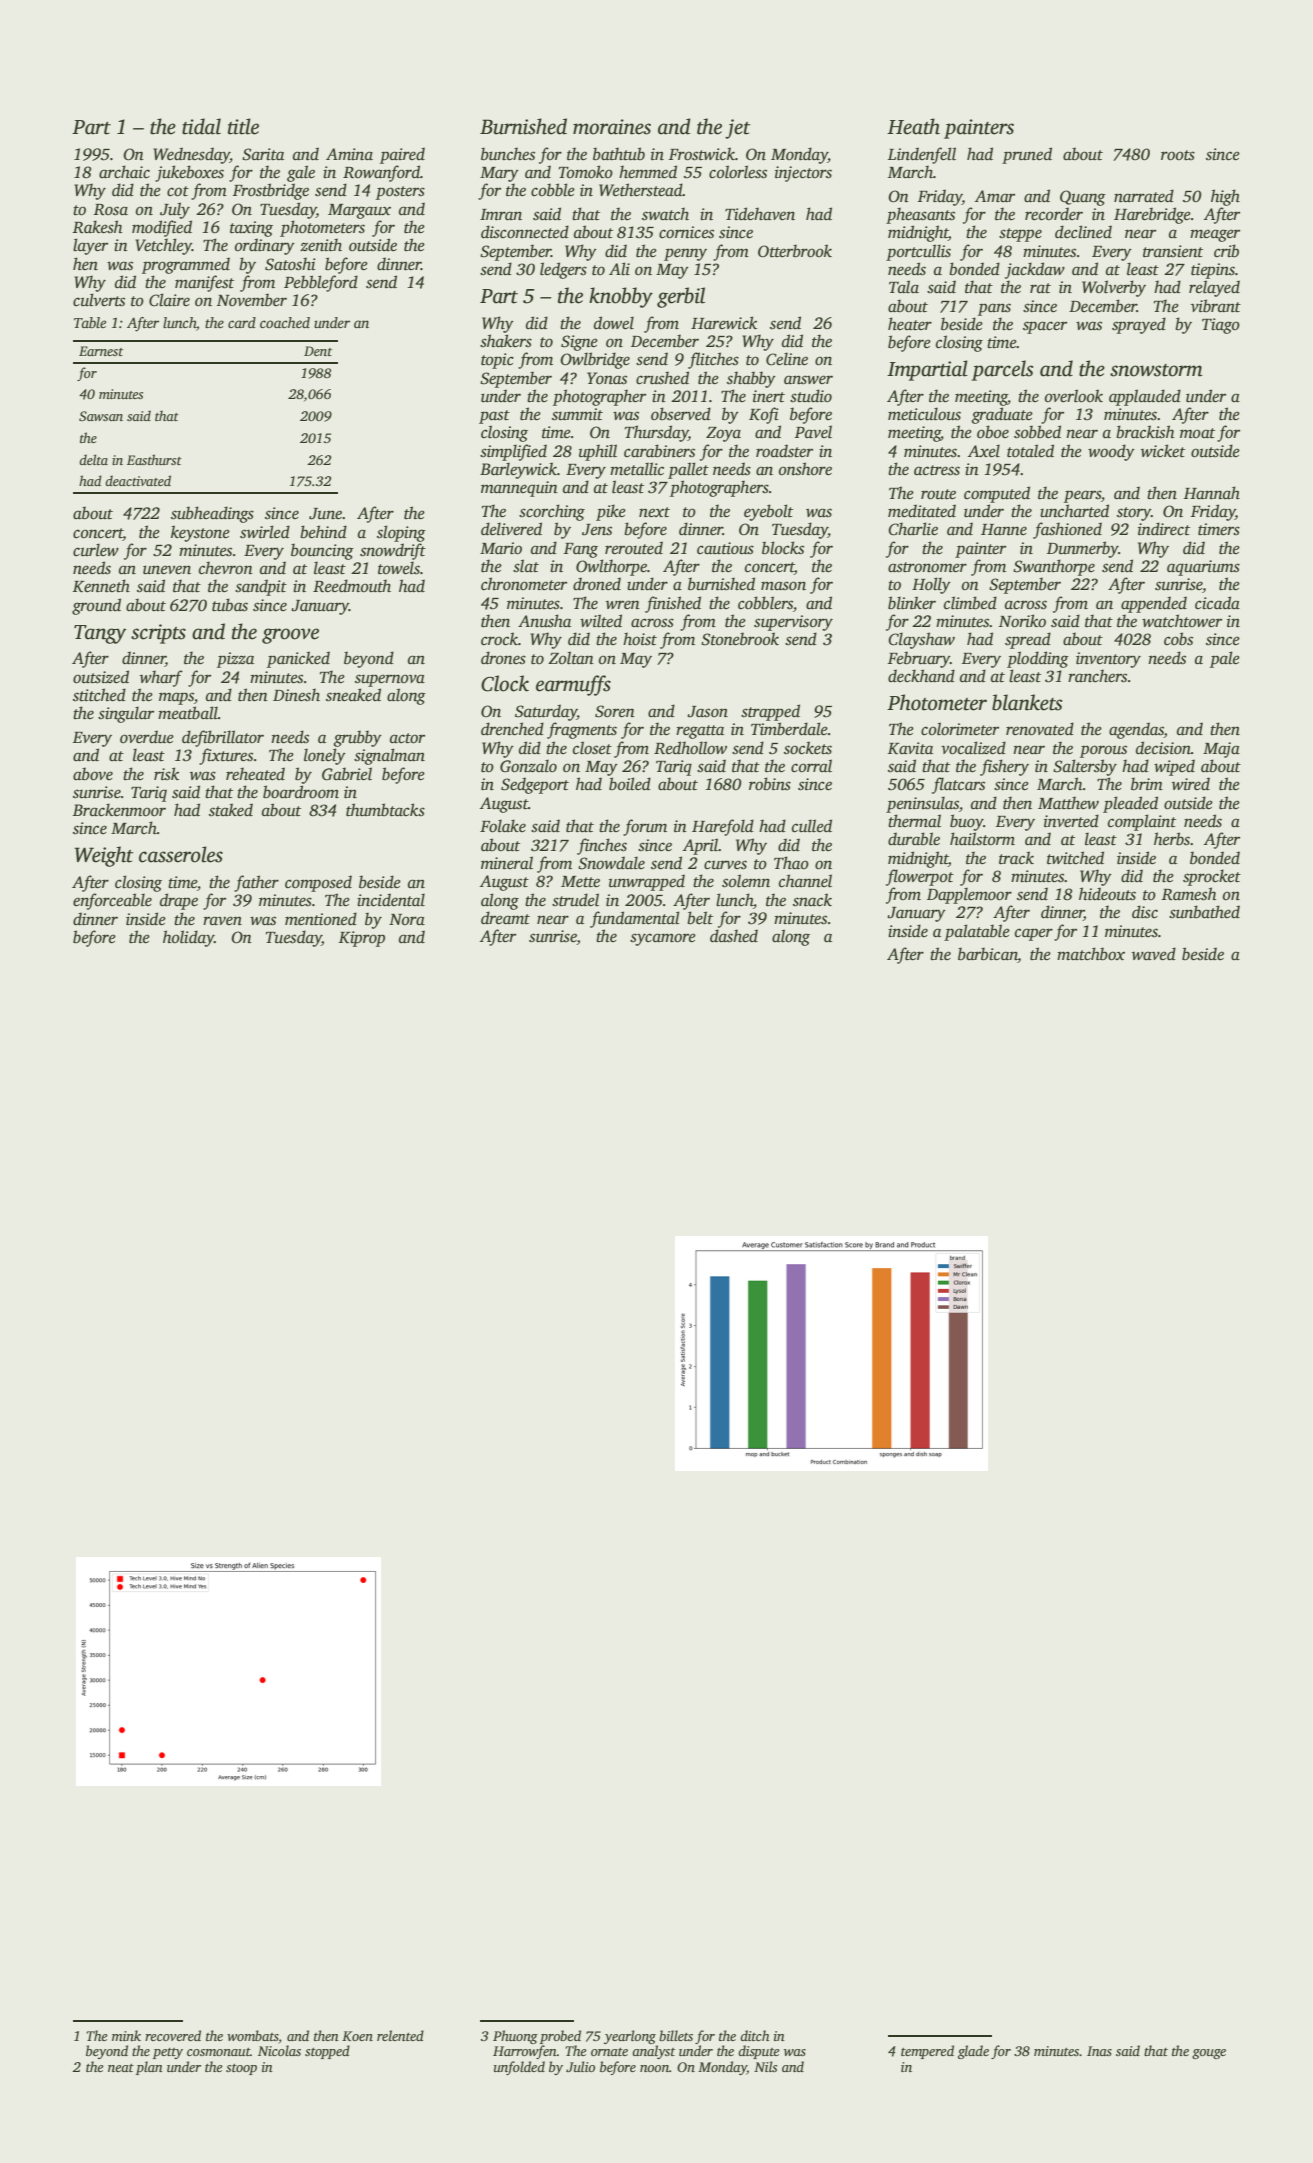 The image size is (1313, 2163). What do you see at coordinates (765, 2066) in the screenshot?
I see `Nils` at bounding box center [765, 2066].
